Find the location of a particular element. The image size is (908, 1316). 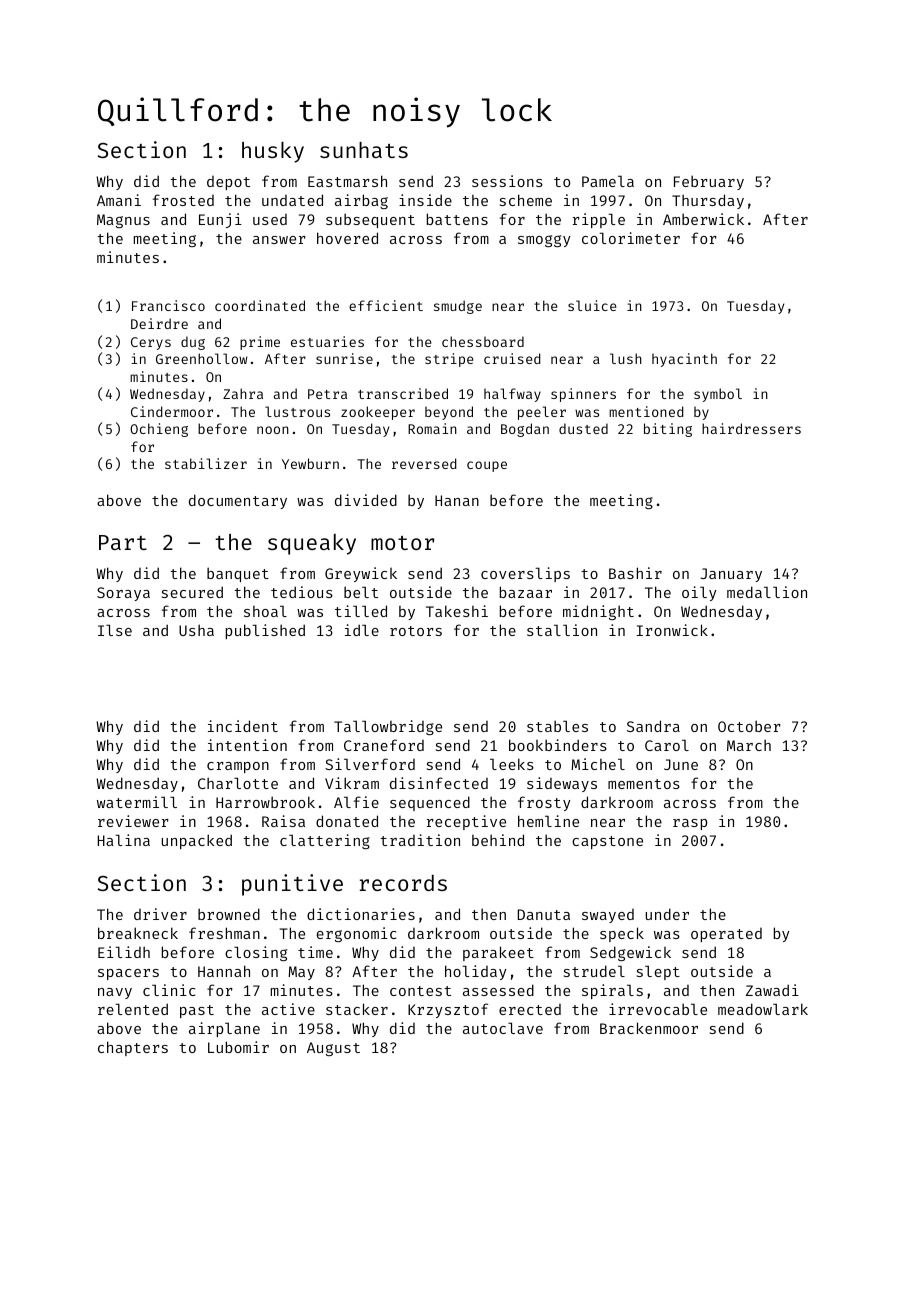

belt is located at coordinates (361, 592).
